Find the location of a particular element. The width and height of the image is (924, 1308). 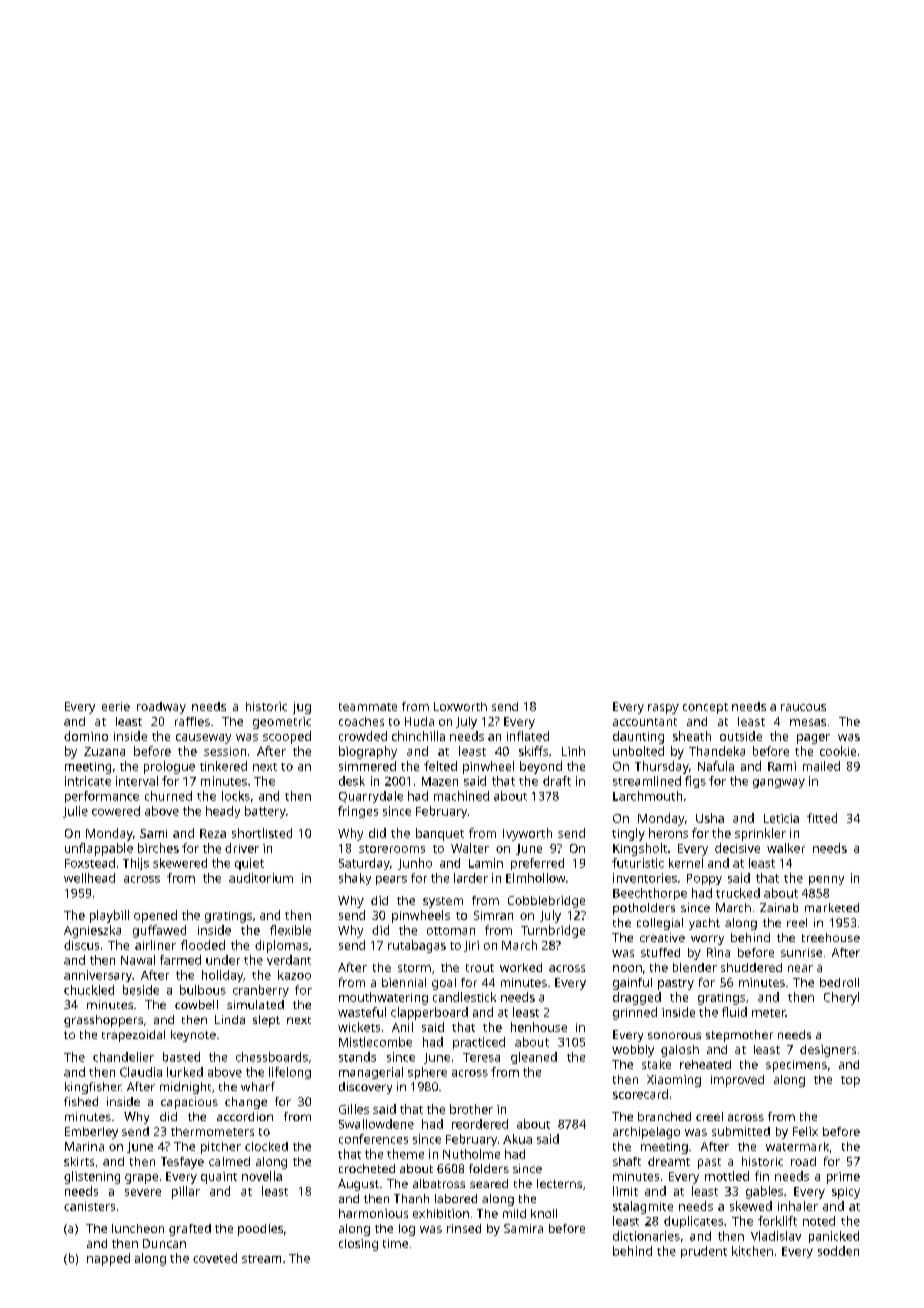

raucous is located at coordinates (803, 707).
